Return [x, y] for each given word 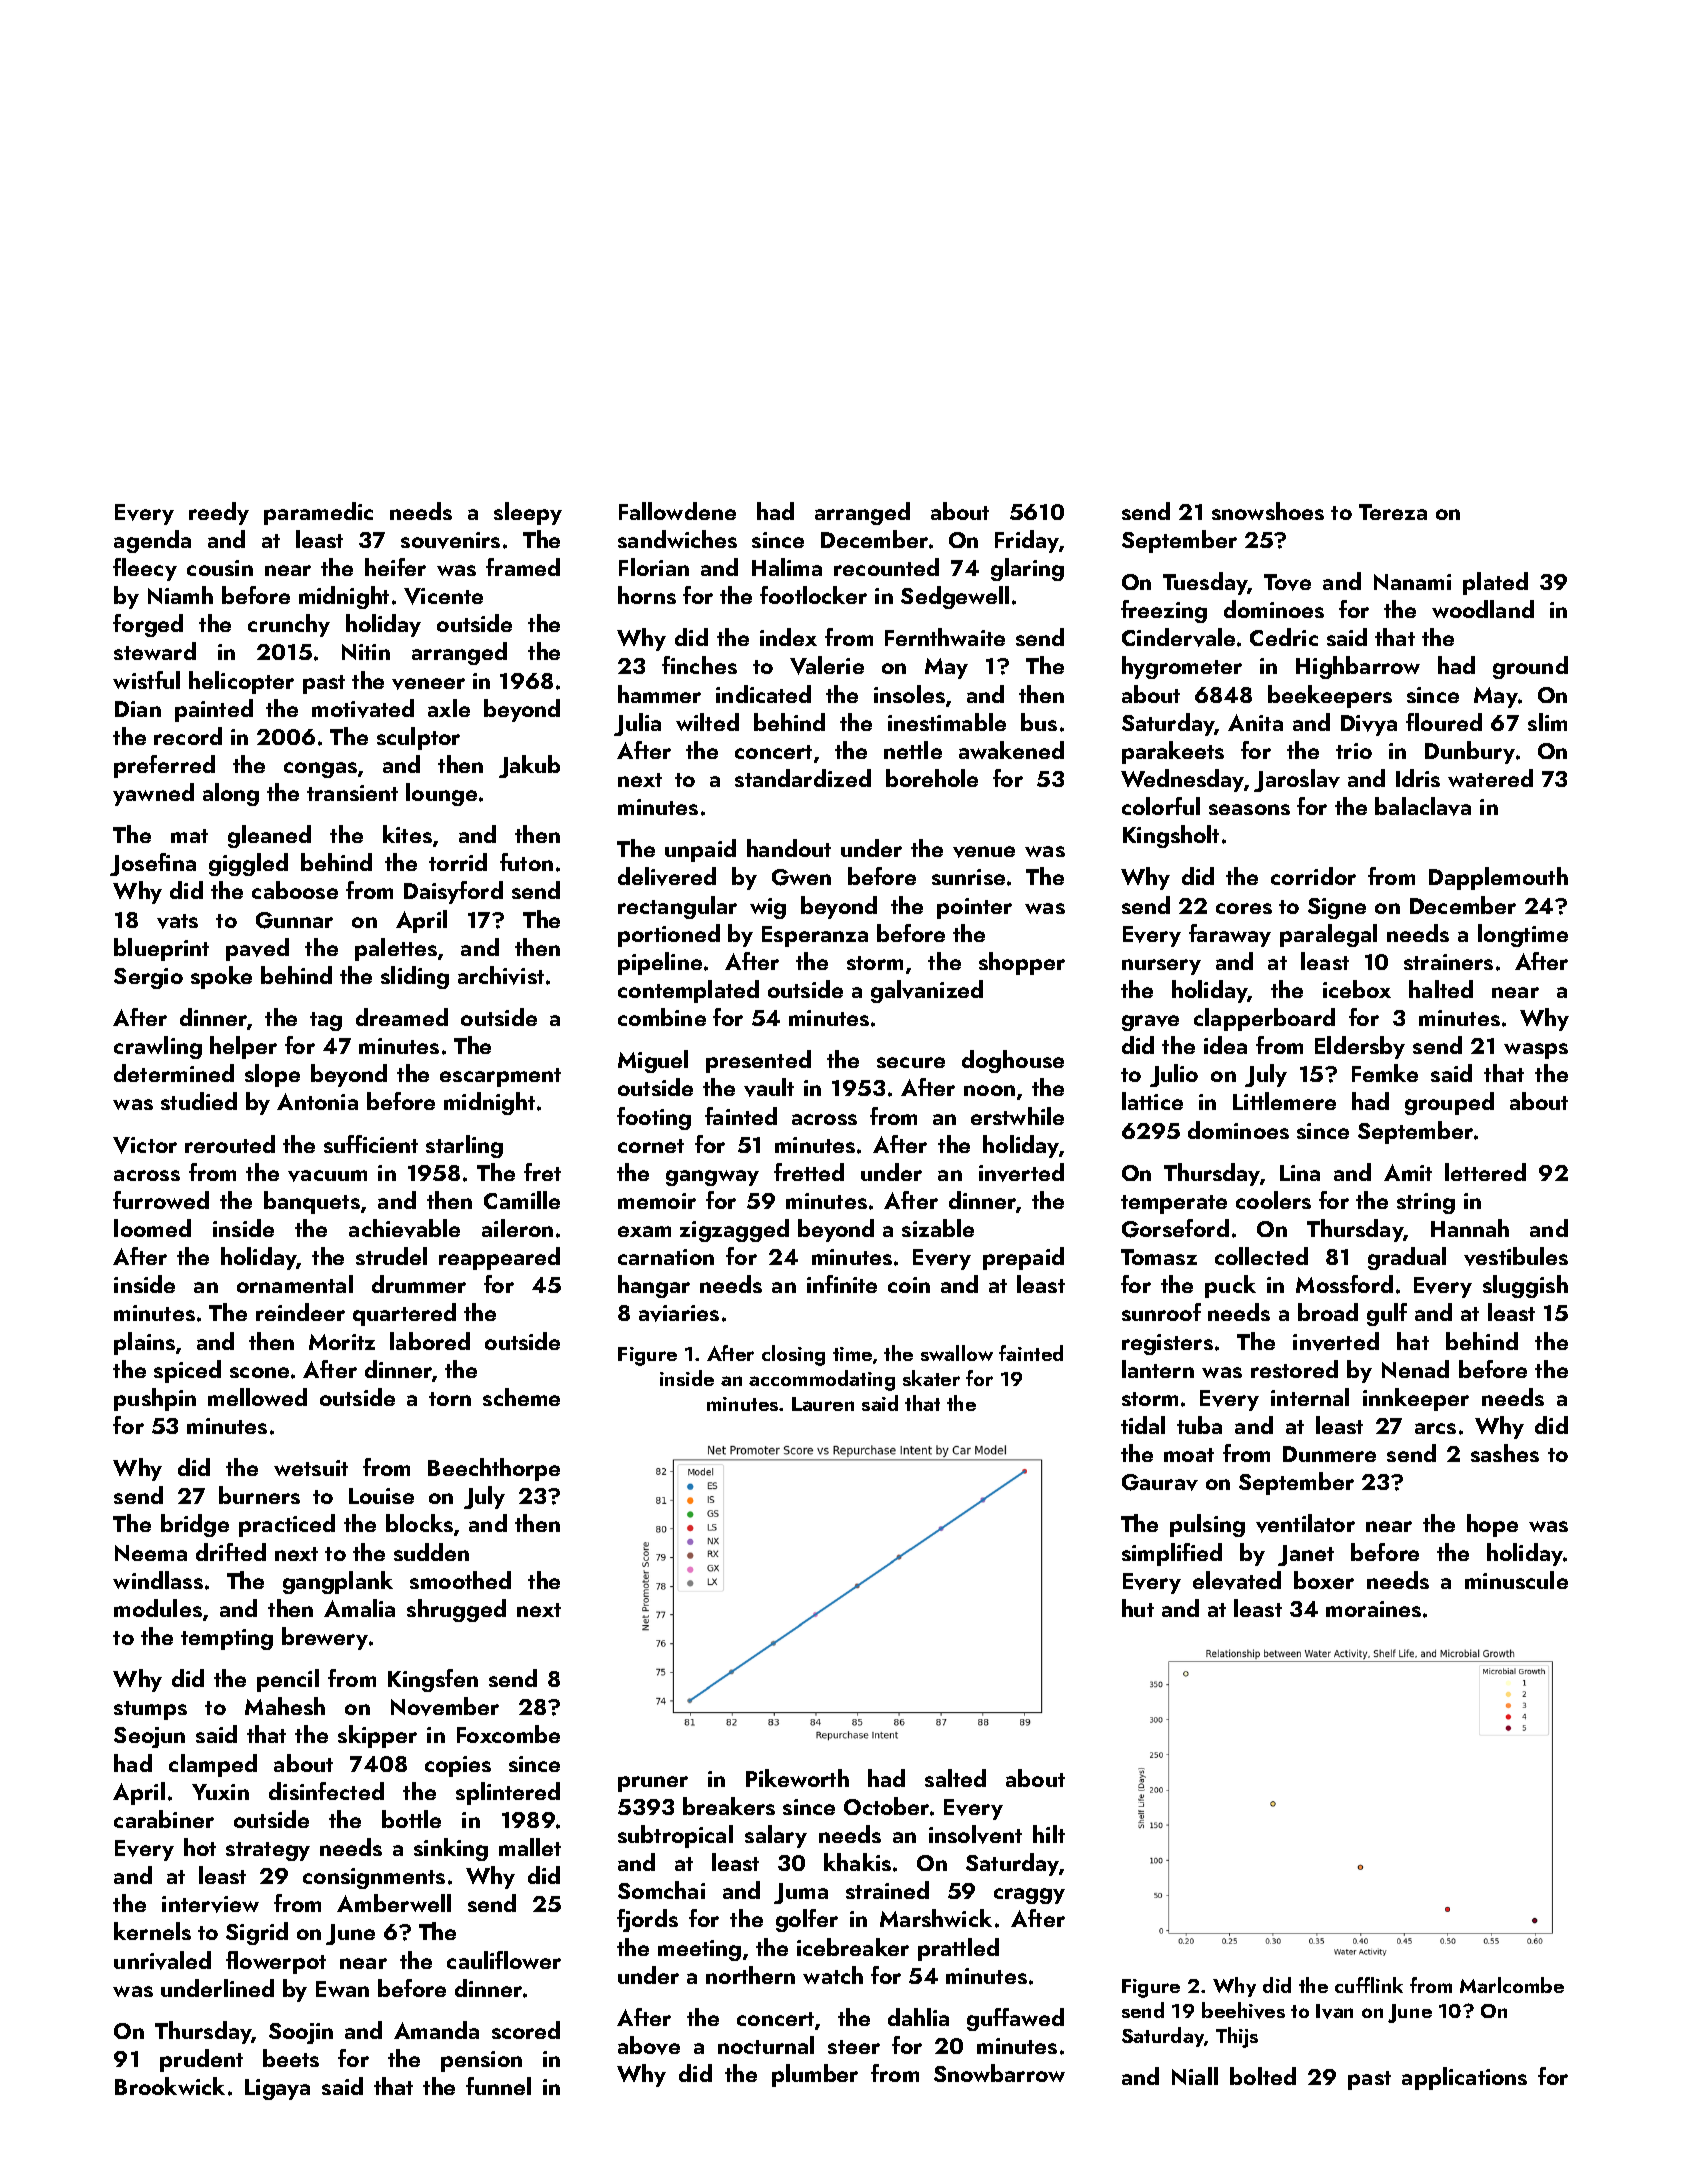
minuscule [1516, 1580]
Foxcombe [508, 1734]
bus [1039, 722]
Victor [145, 1145]
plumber [815, 2075]
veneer [428, 684]
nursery [1161, 967]
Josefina [153, 864]
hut [1138, 1608]
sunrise [968, 877]
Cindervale [1178, 637]
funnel [498, 2086]
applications [1464, 2078]
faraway [1230, 935]
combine [662, 1017]
